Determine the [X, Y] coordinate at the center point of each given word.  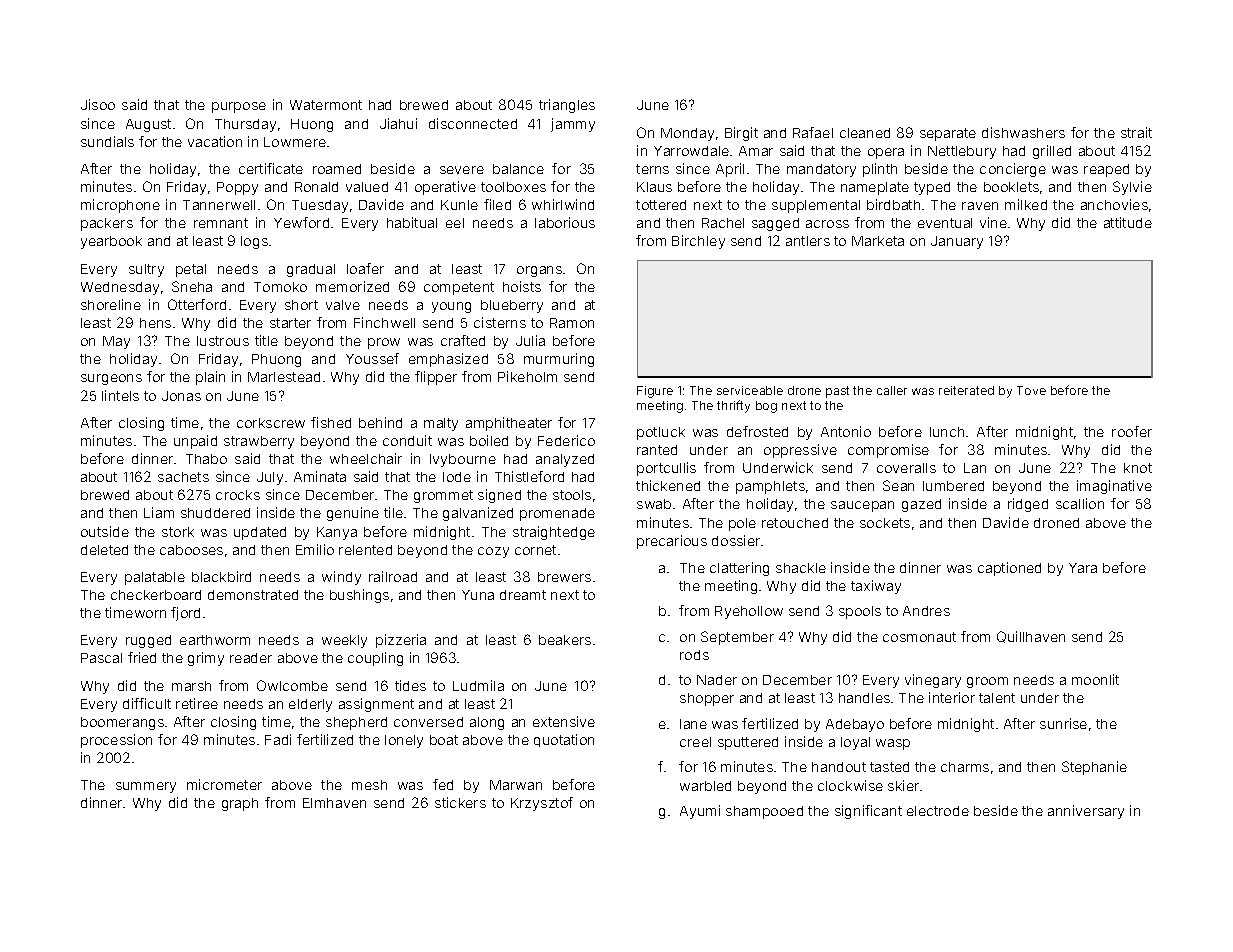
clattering [739, 569]
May [116, 342]
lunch [947, 432]
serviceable [750, 390]
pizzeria [401, 641]
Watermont [326, 105]
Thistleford [529, 476]
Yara [1083, 568]
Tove [1031, 390]
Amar [756, 151]
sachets [183, 477]
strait [1136, 132]
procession [116, 741]
